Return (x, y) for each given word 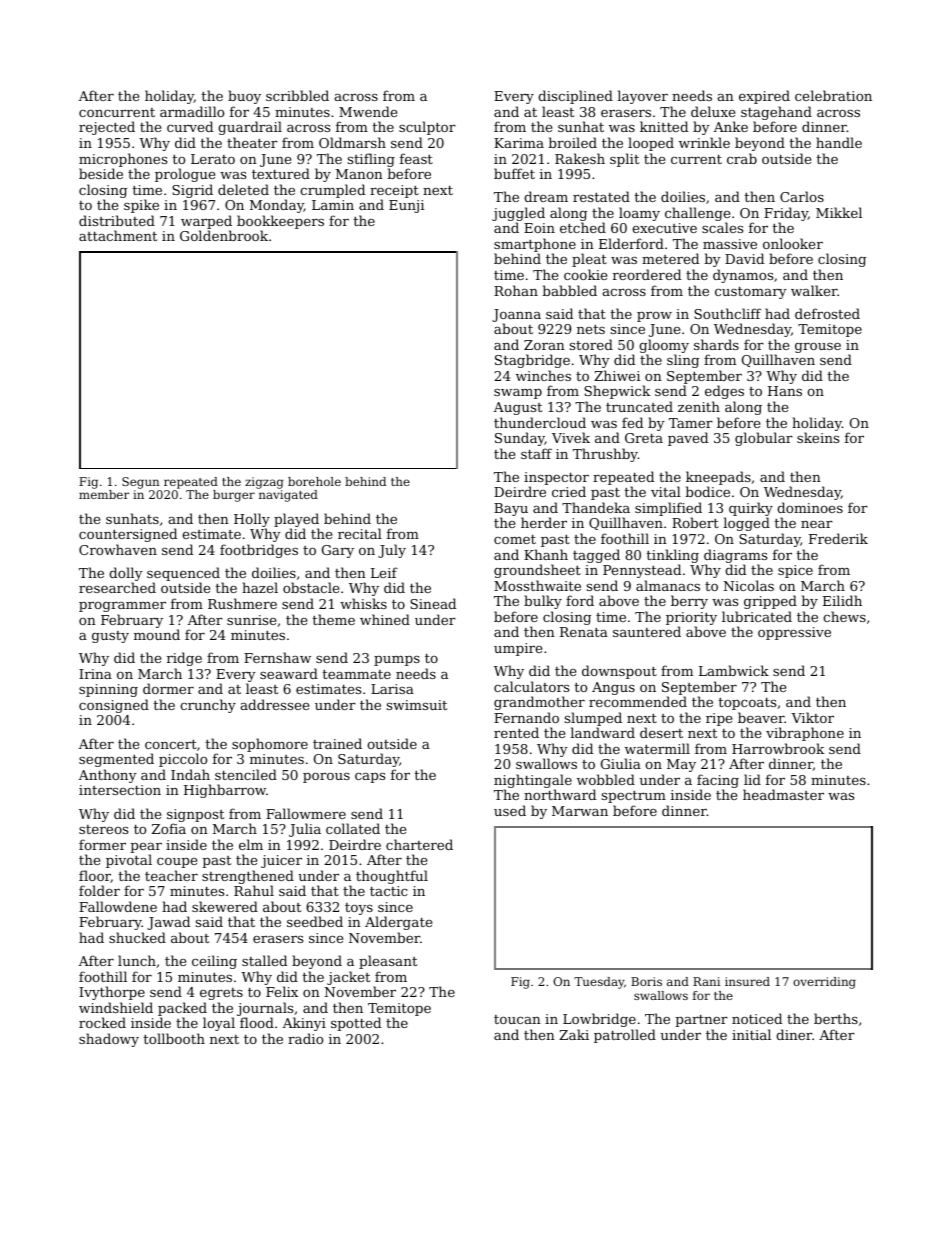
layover (642, 97)
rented (516, 732)
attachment (118, 235)
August (518, 408)
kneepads (718, 478)
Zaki (574, 1034)
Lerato (213, 159)
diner (794, 1034)
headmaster (783, 794)
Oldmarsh (352, 142)
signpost (195, 815)
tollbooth (174, 1038)
